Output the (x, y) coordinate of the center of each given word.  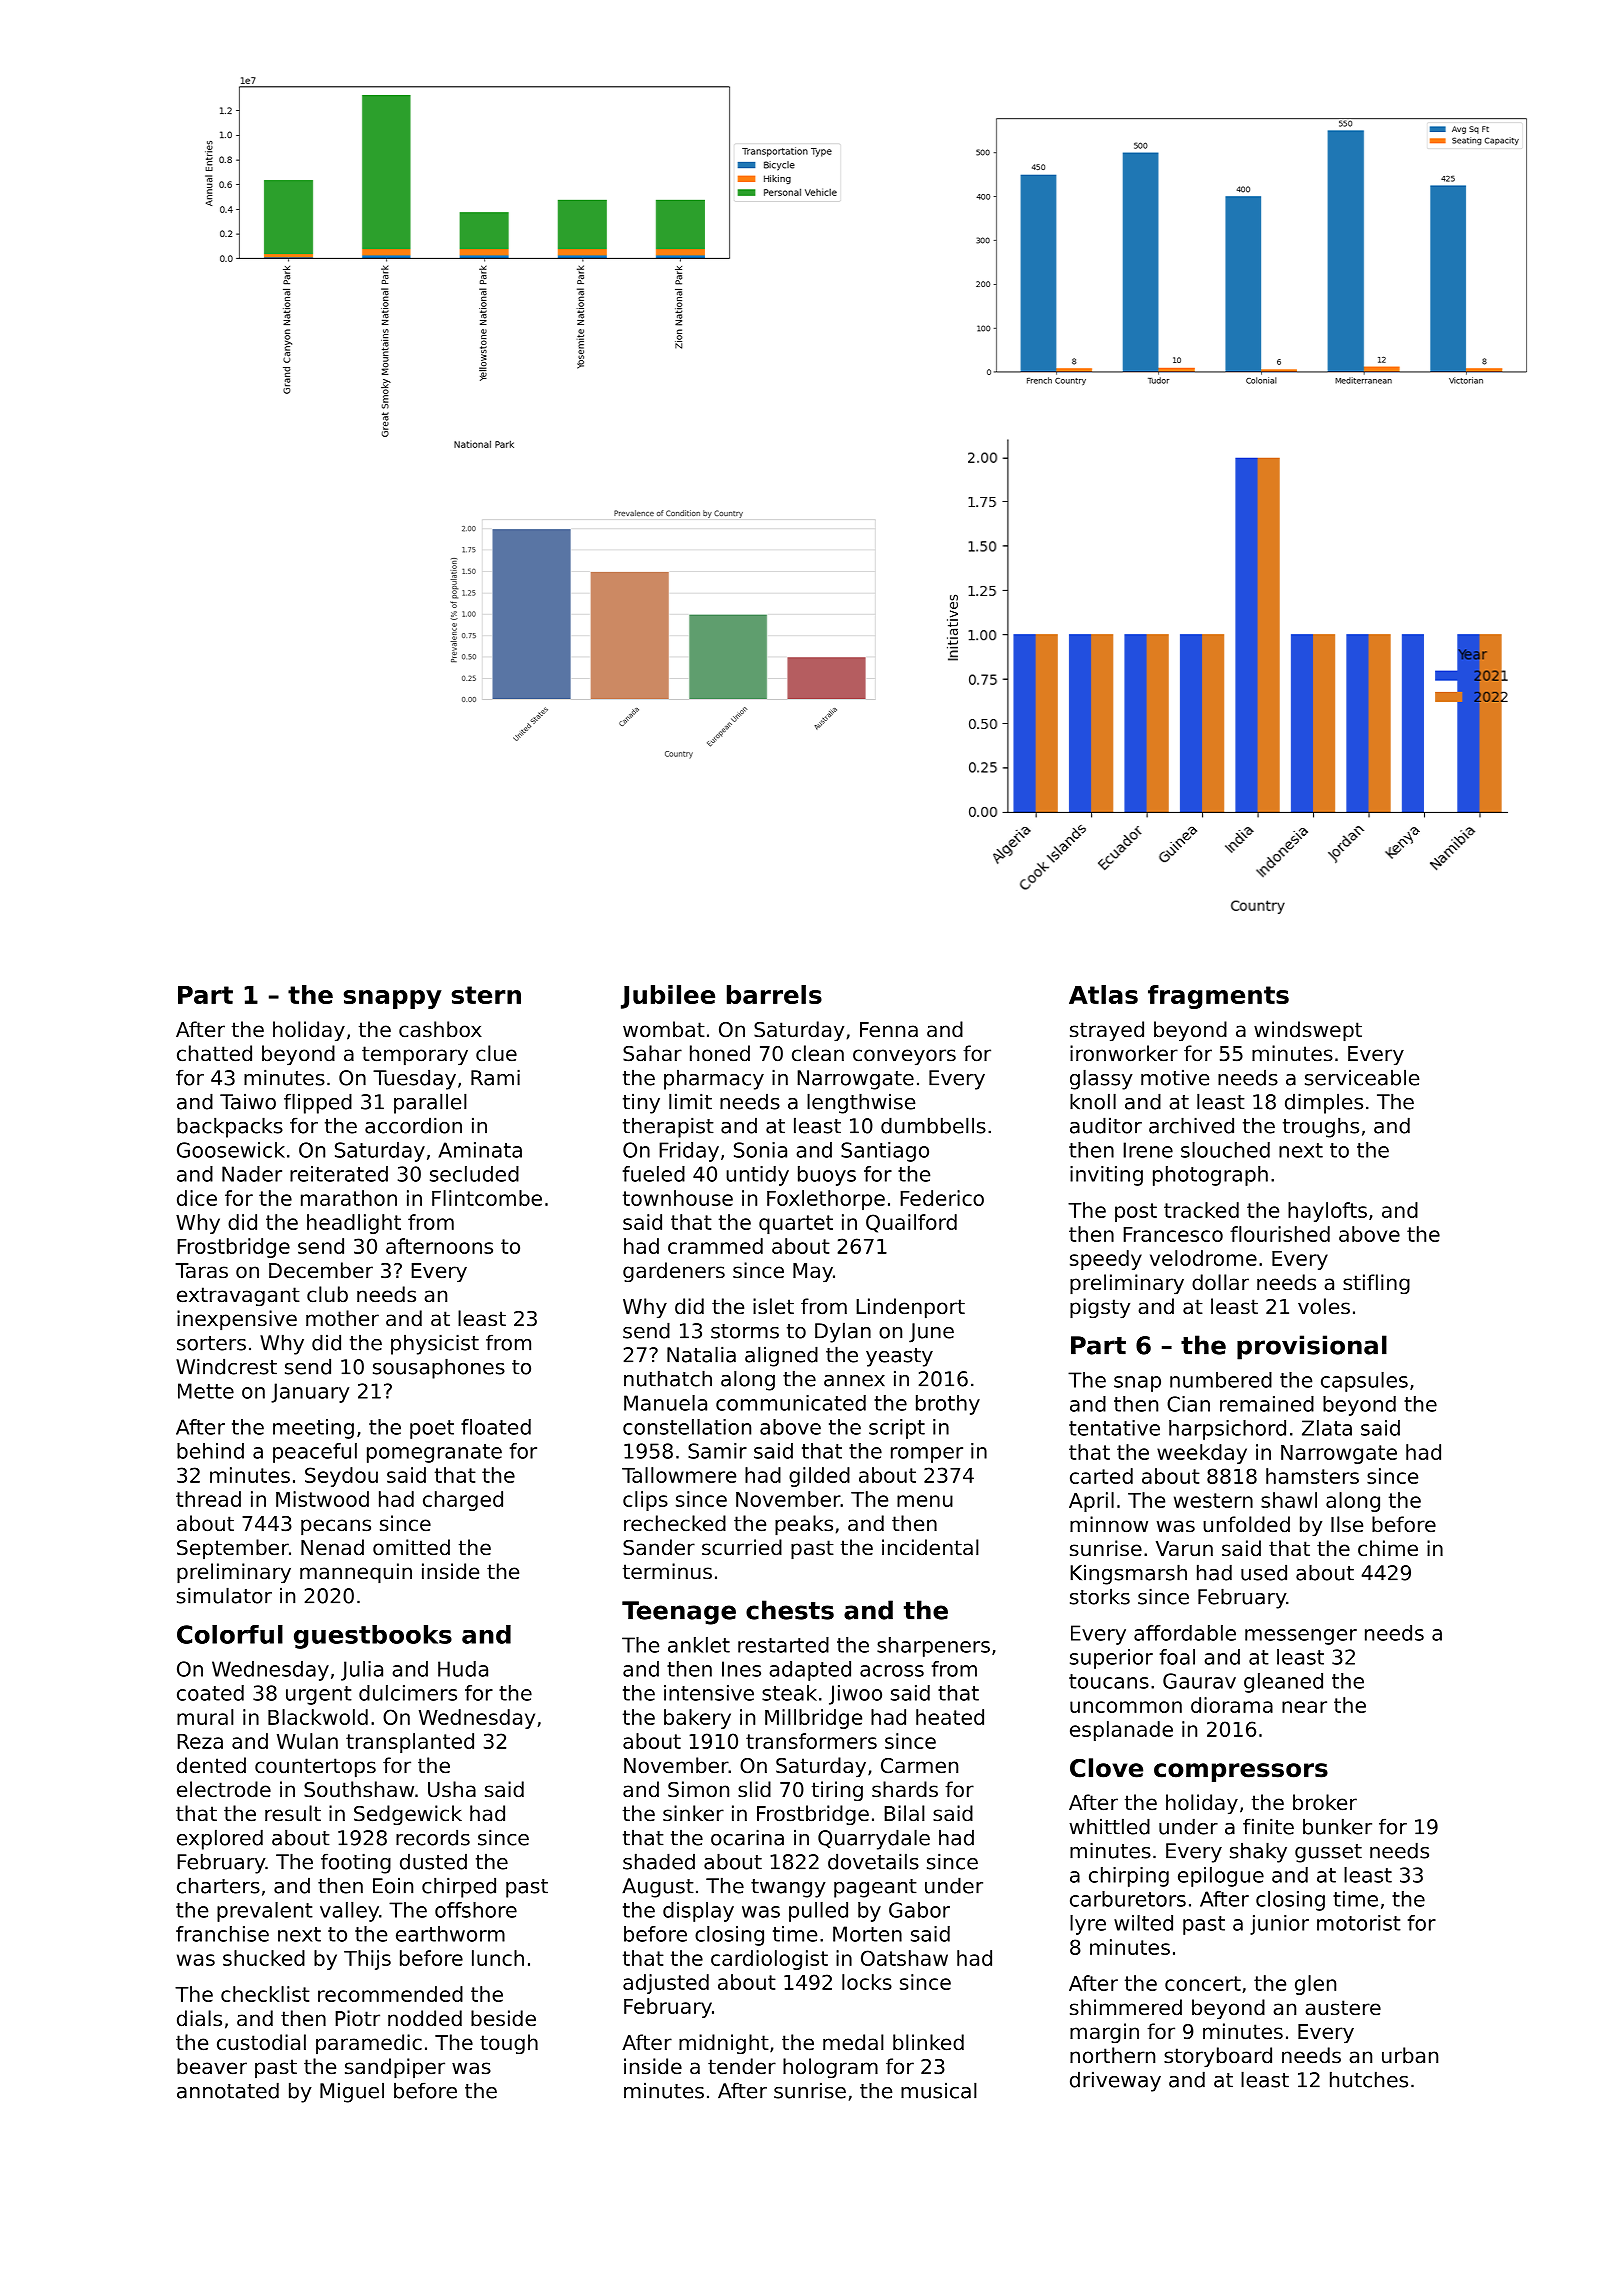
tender (742, 2066)
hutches (1369, 2079)
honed (720, 1053)
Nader (252, 1174)
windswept (1308, 1031)
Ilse (1347, 1524)
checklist (265, 1994)
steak (789, 1693)
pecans (336, 1527)
